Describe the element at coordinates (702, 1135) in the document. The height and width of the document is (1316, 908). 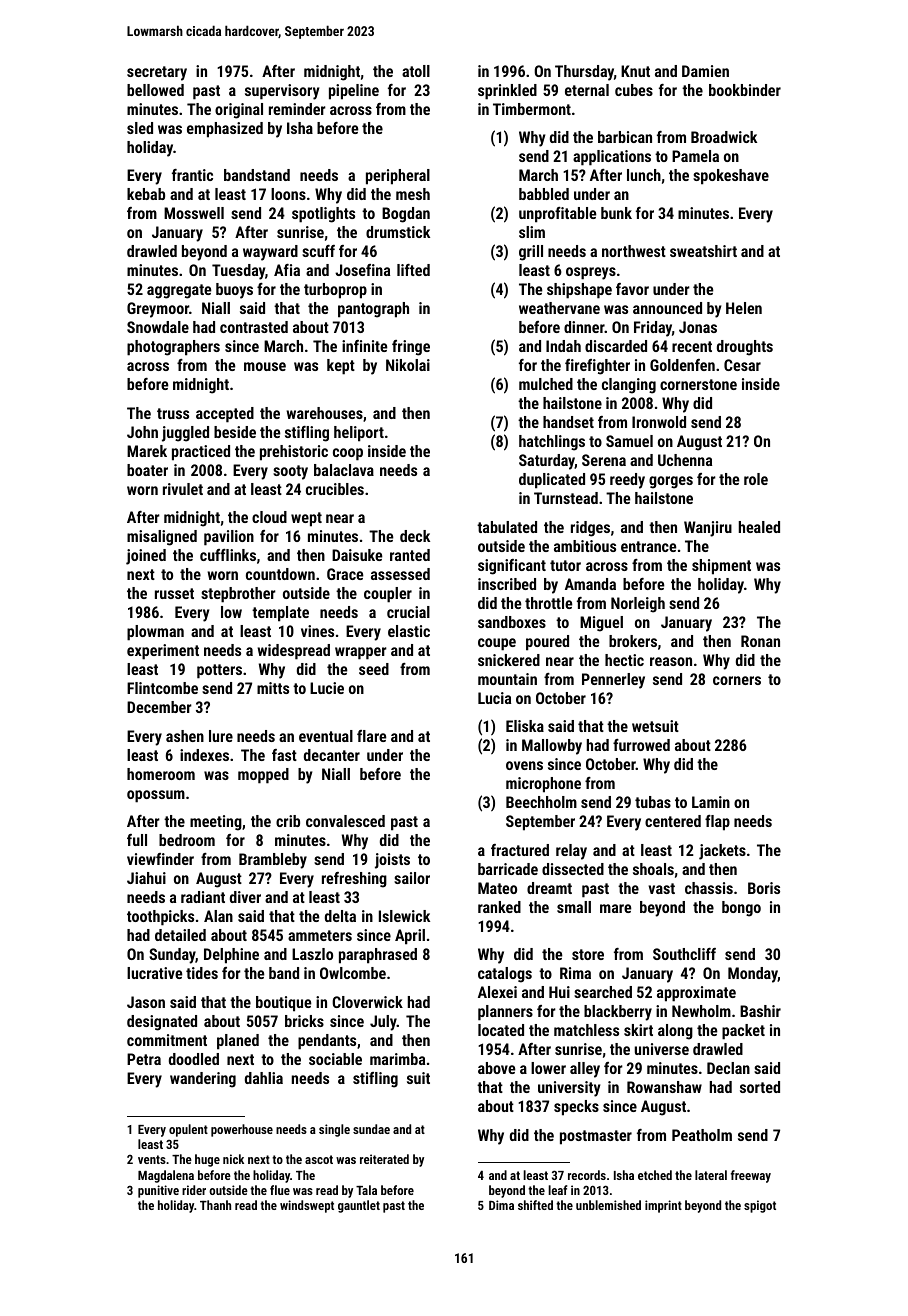
I see `Peatholm` at that location.
